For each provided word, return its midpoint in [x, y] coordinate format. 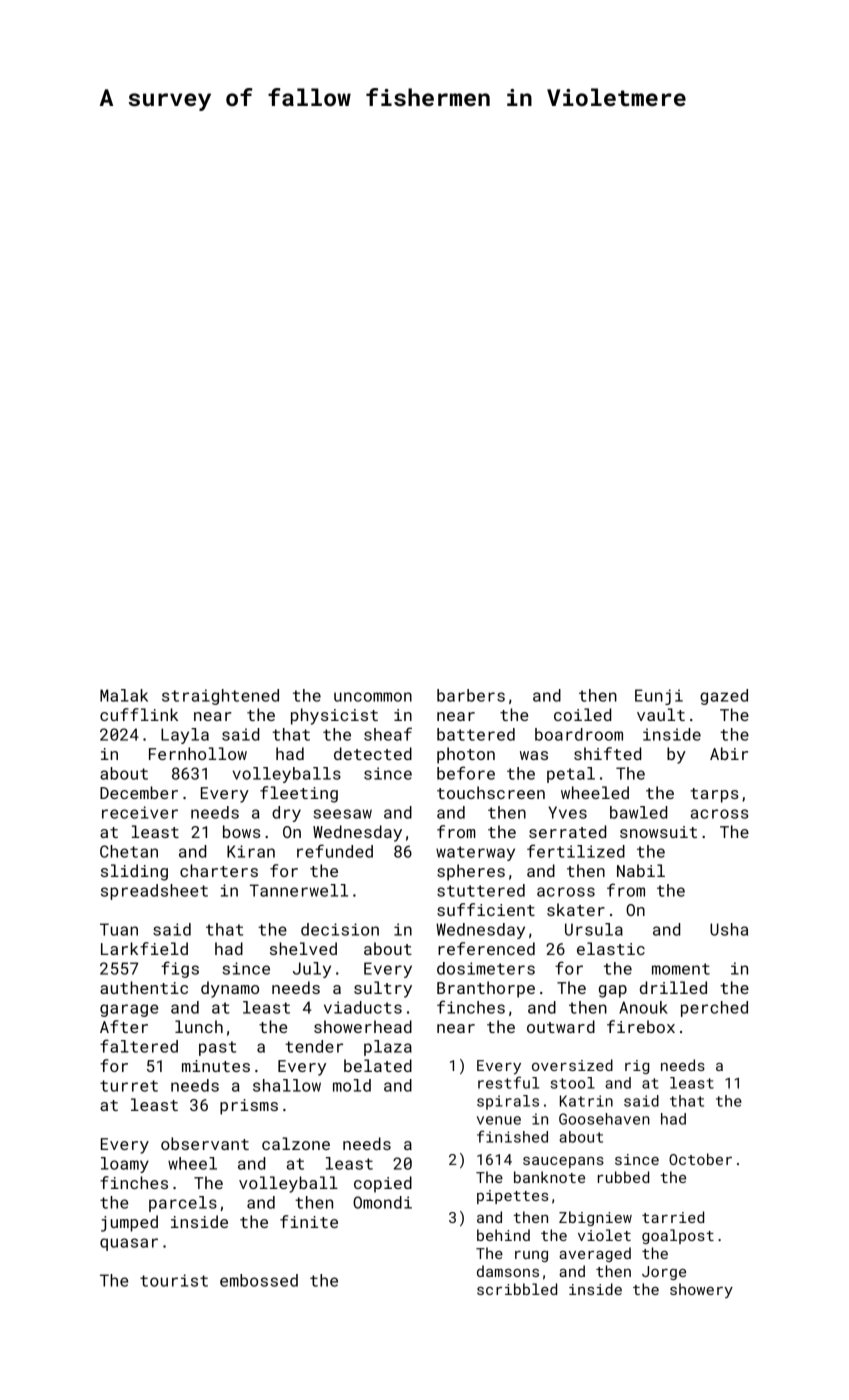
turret [129, 1086]
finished [512, 1136]
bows [242, 831]
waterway [475, 853]
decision [340, 929]
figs [180, 969]
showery [701, 1290]
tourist [174, 1280]
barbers [471, 695]
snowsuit [658, 832]
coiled [582, 714]
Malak [124, 695]
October [700, 1159]
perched [714, 1009]
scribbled [517, 1289]
